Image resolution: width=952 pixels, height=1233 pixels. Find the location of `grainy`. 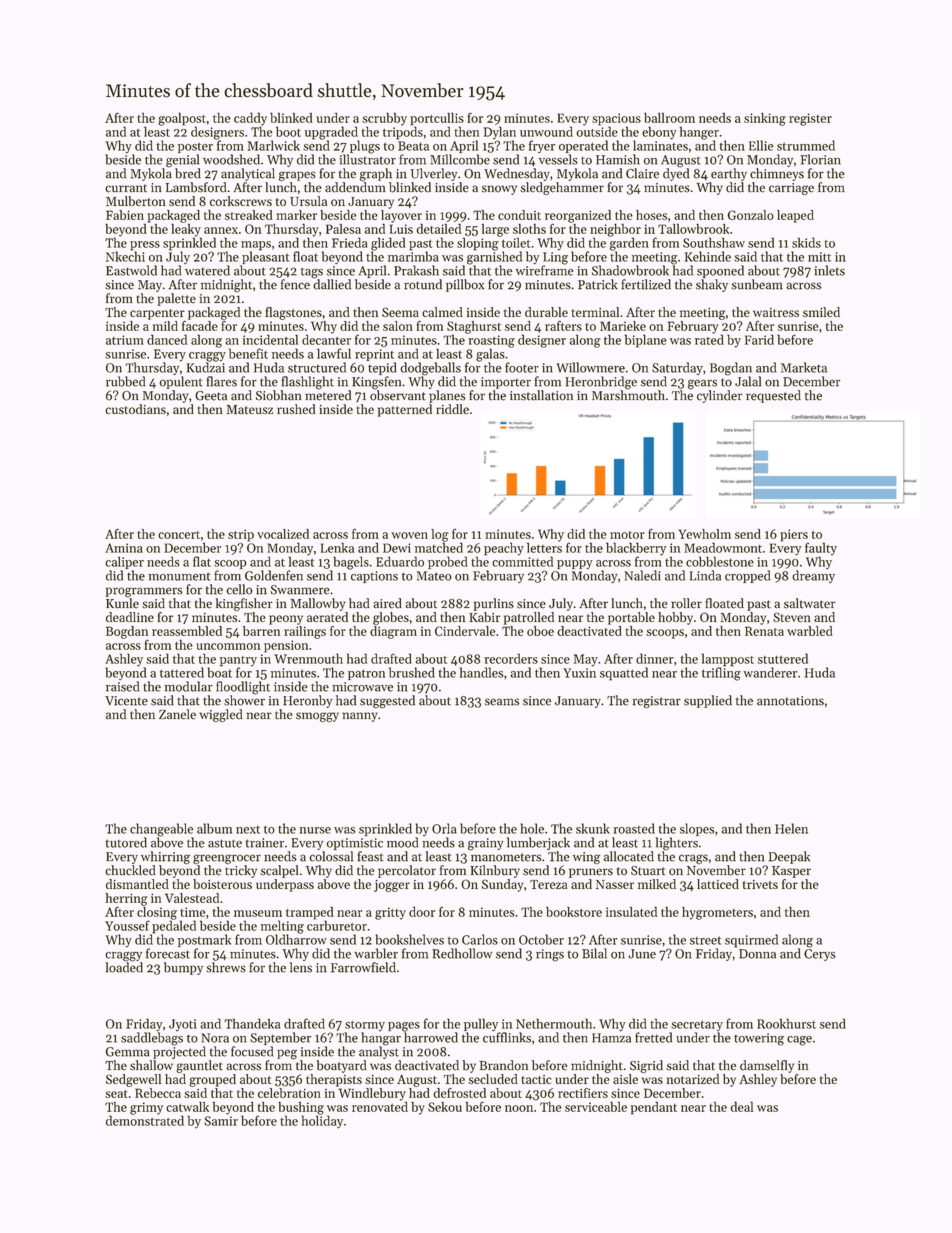

grainy is located at coordinates (486, 844).
